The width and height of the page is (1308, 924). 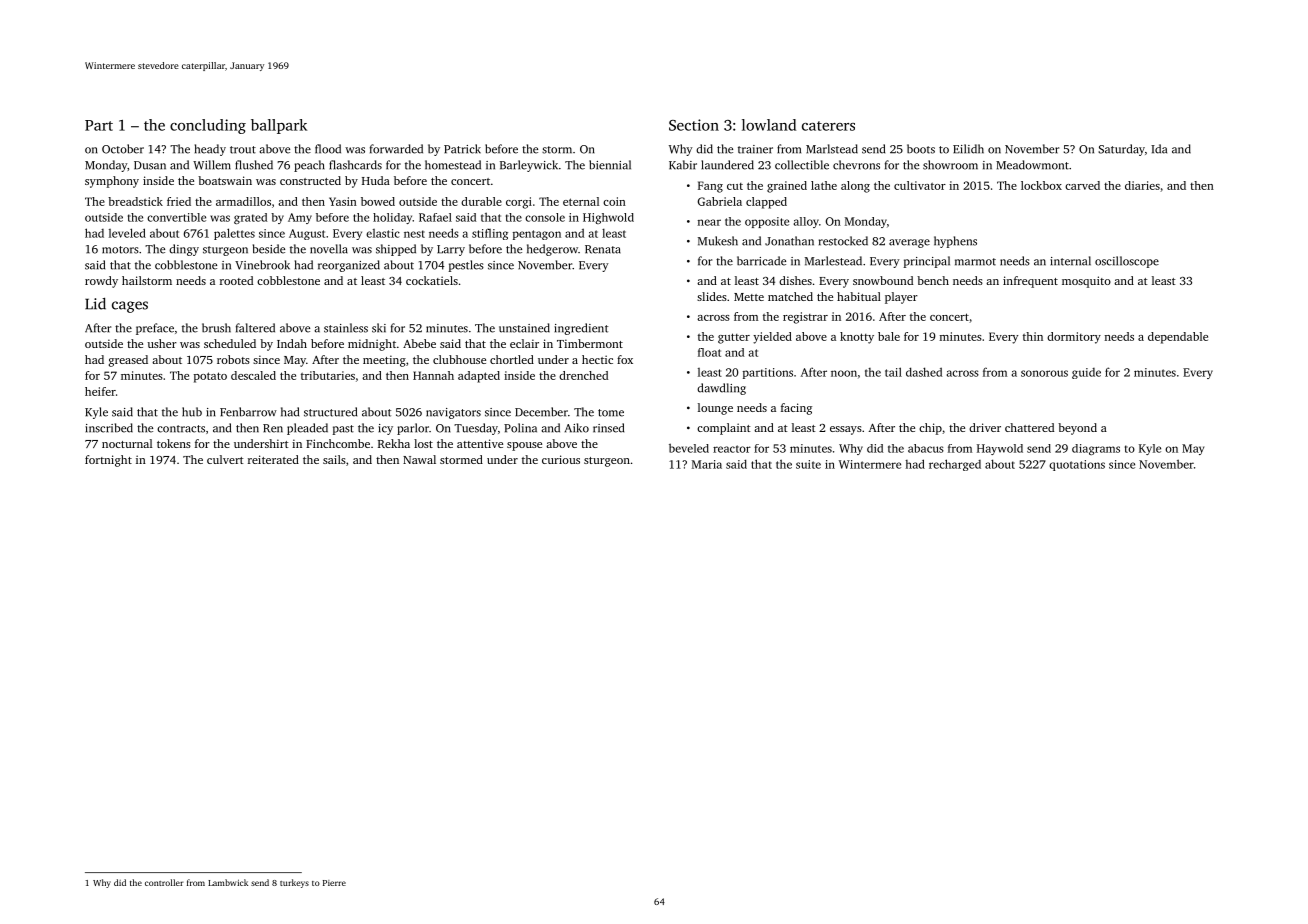 What do you see at coordinates (968, 149) in the page?
I see `Eilidh` at bounding box center [968, 149].
